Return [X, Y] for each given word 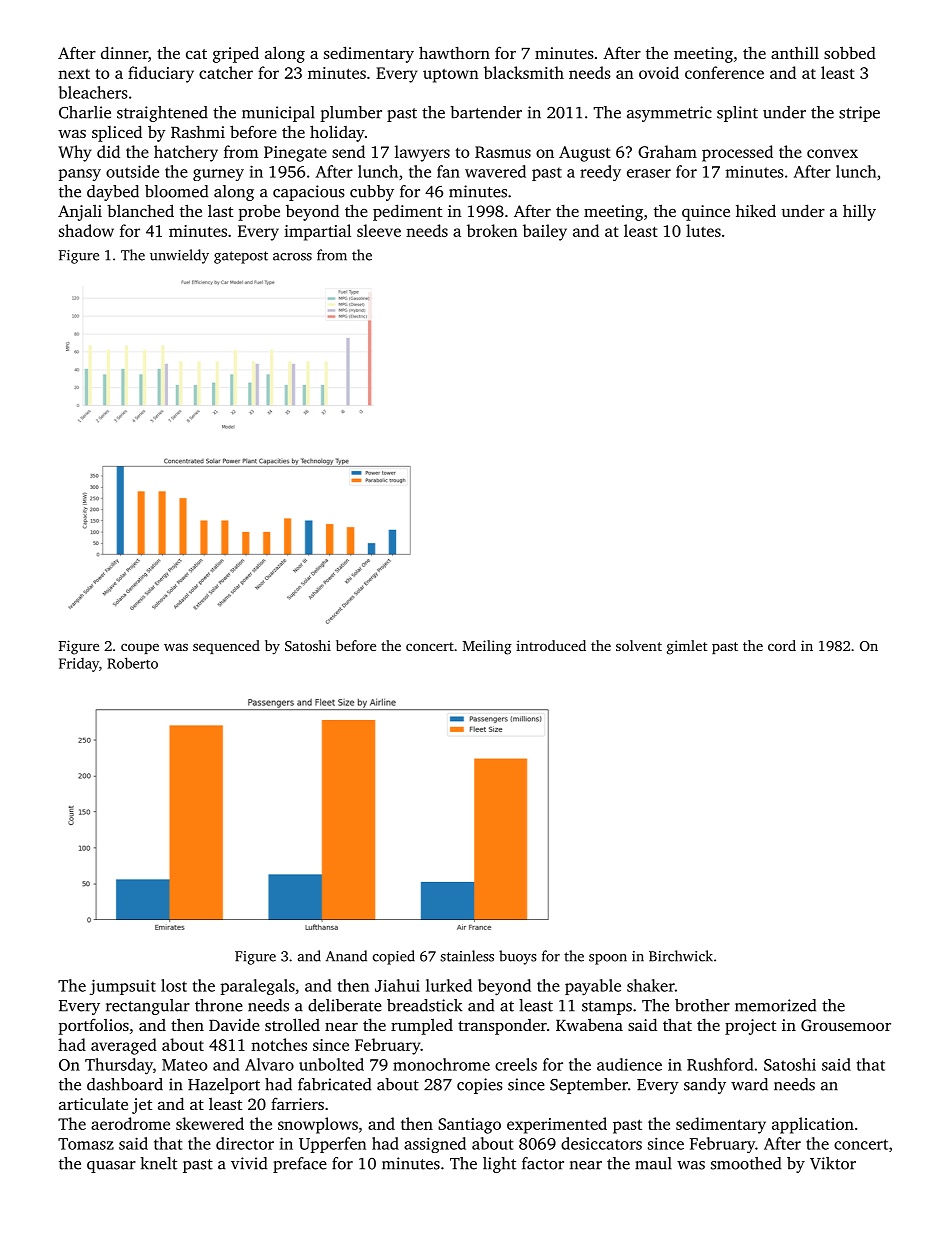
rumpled [422, 1027]
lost [174, 985]
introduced [551, 645]
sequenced [226, 647]
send [348, 151]
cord [782, 645]
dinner [124, 52]
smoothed [746, 1163]
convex [832, 153]
